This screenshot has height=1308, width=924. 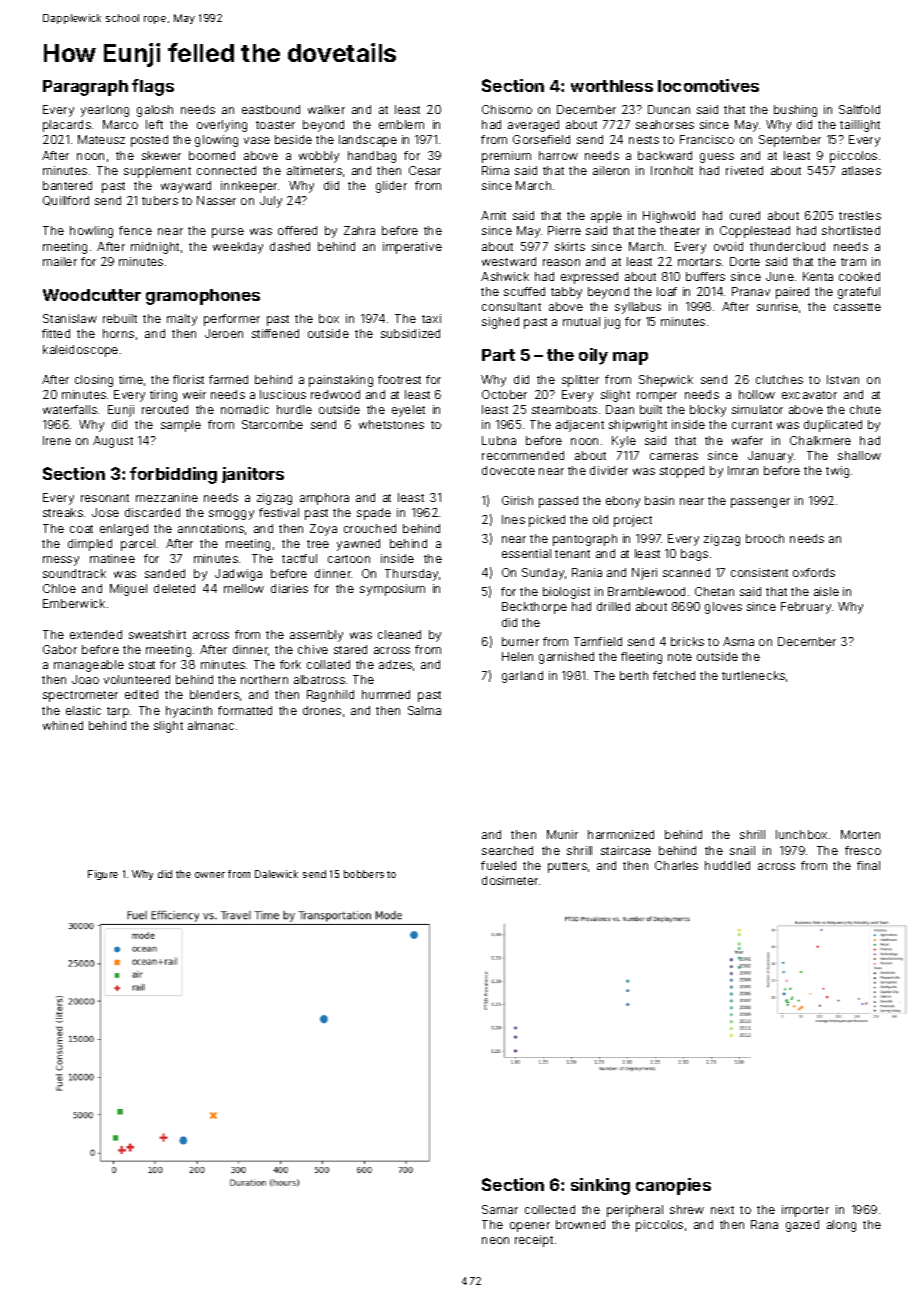 I want to click on worthless, so click(x=612, y=86).
